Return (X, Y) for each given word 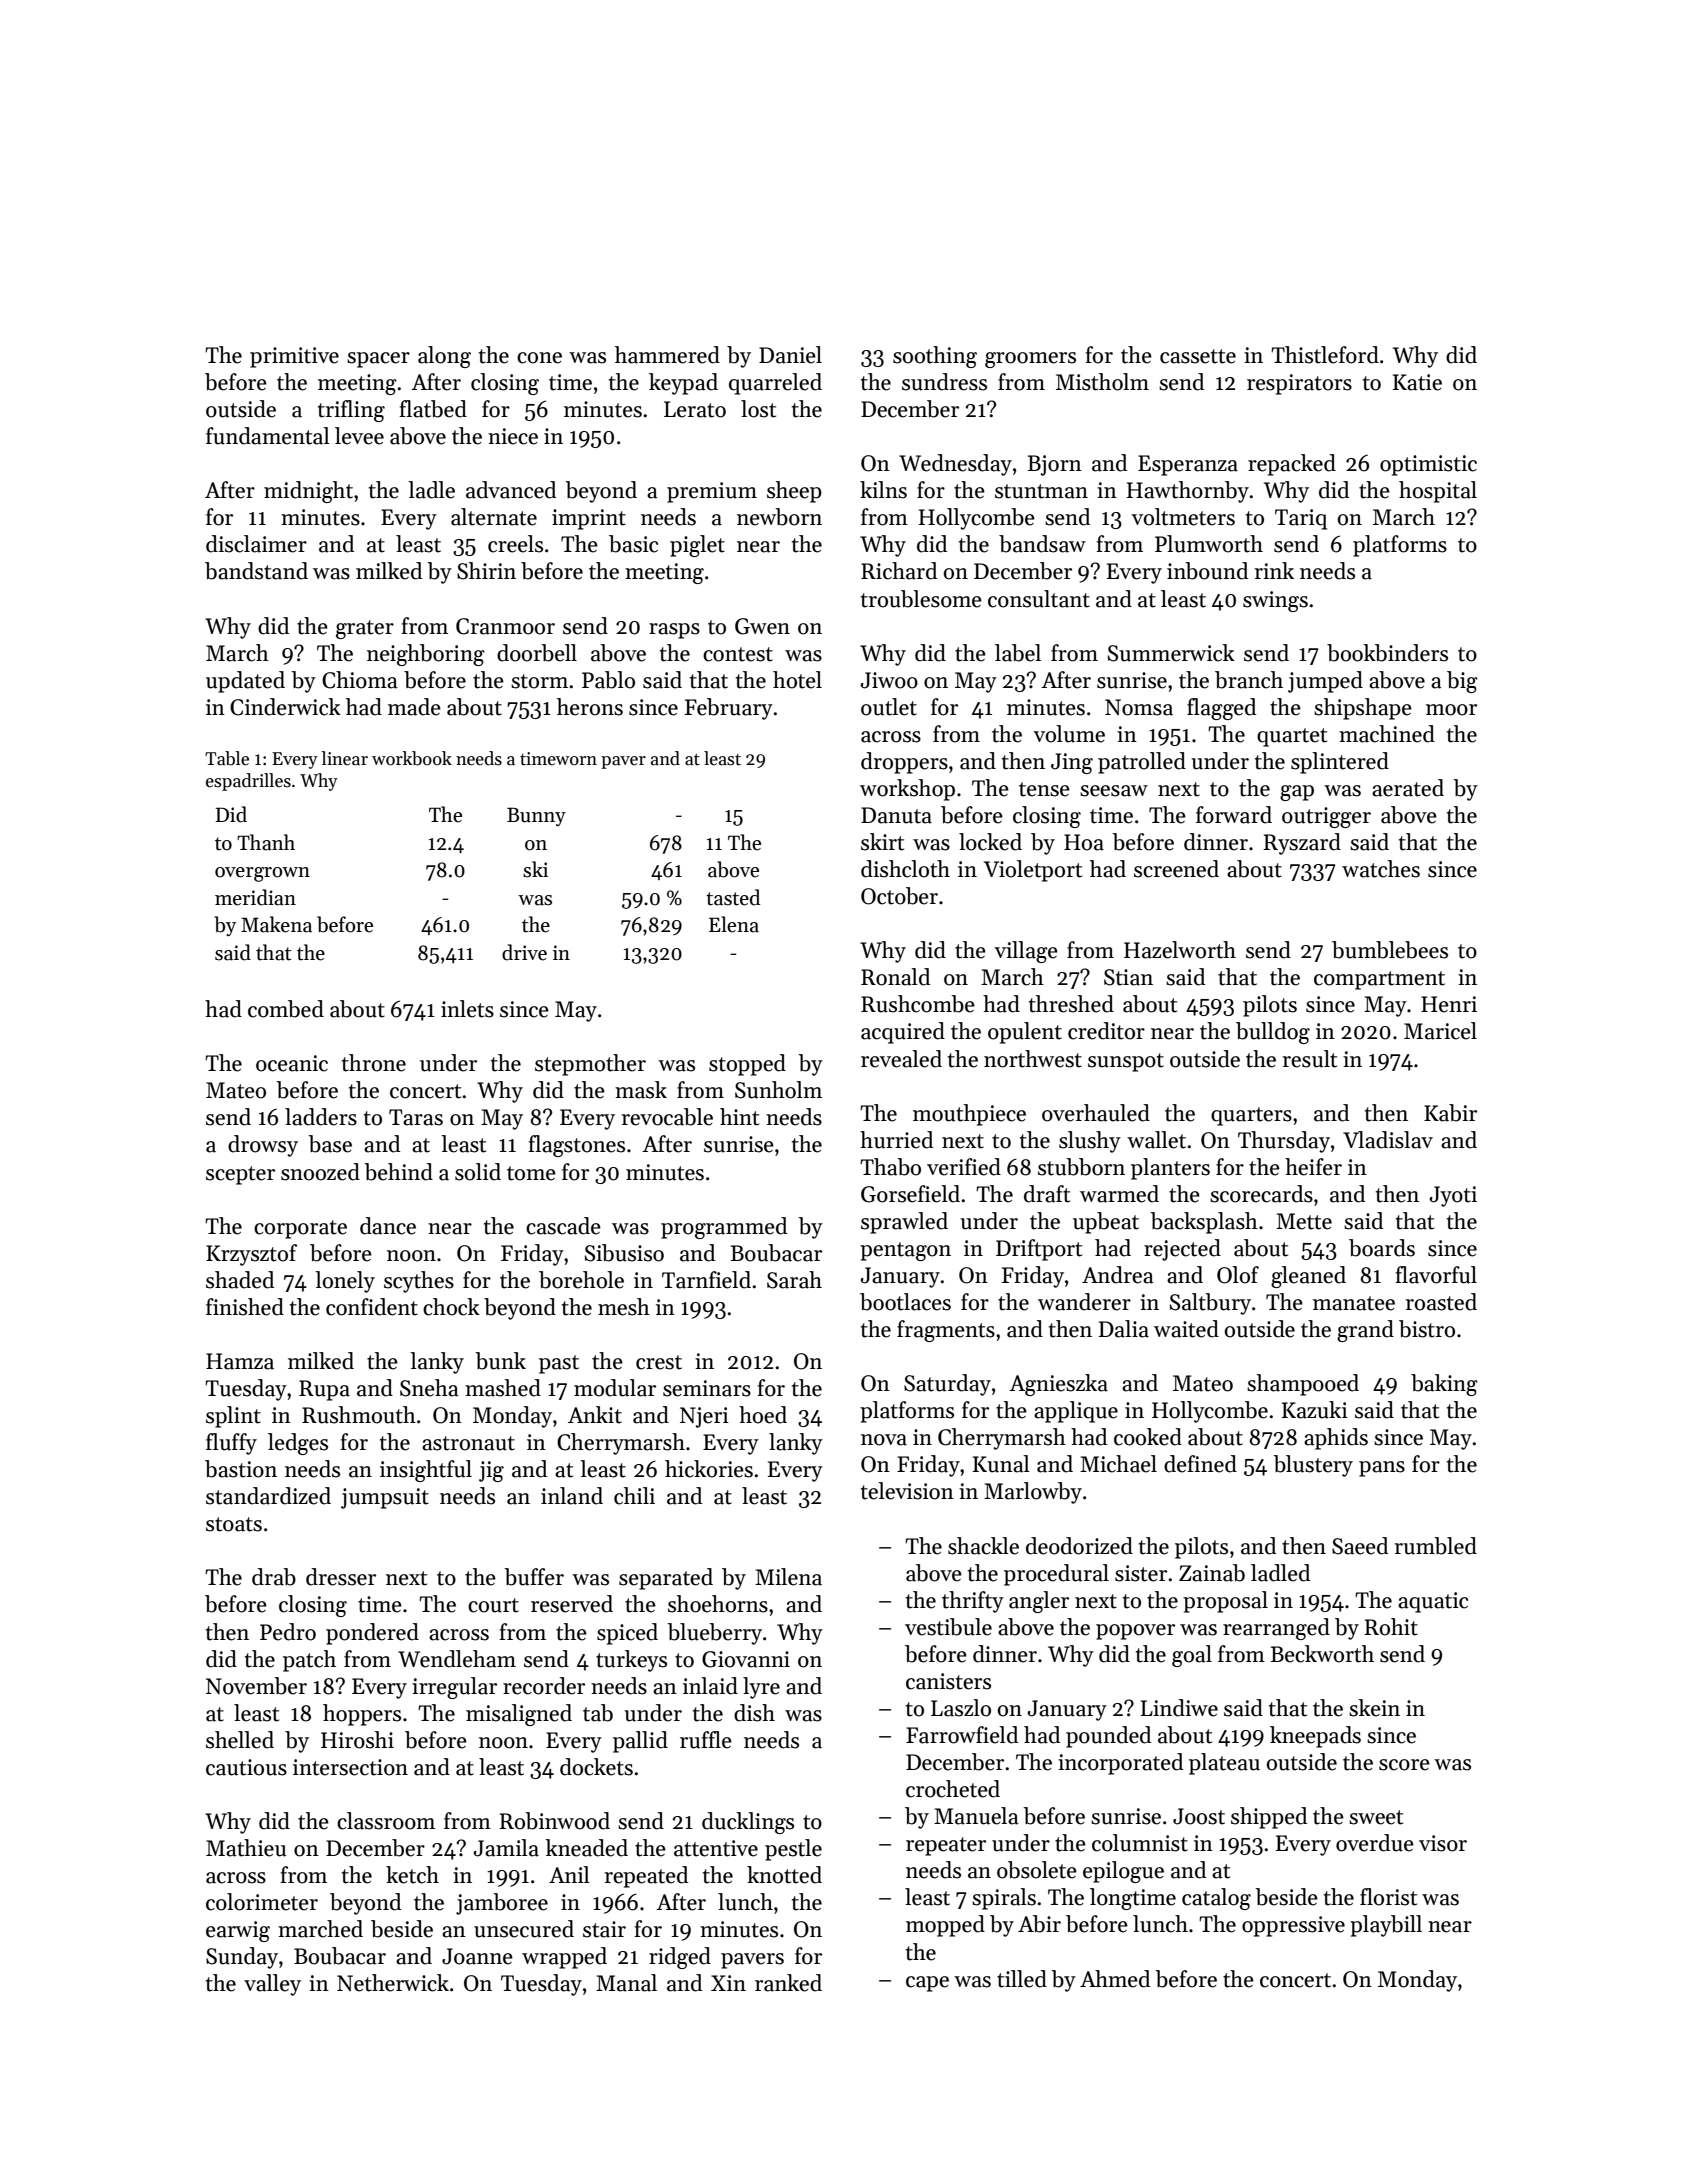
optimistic (1428, 465)
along (444, 357)
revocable (667, 1117)
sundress (944, 382)
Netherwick (393, 1983)
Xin (728, 1983)
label (1018, 653)
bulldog (1273, 1033)
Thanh (266, 842)
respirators (1299, 384)
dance (388, 1226)
